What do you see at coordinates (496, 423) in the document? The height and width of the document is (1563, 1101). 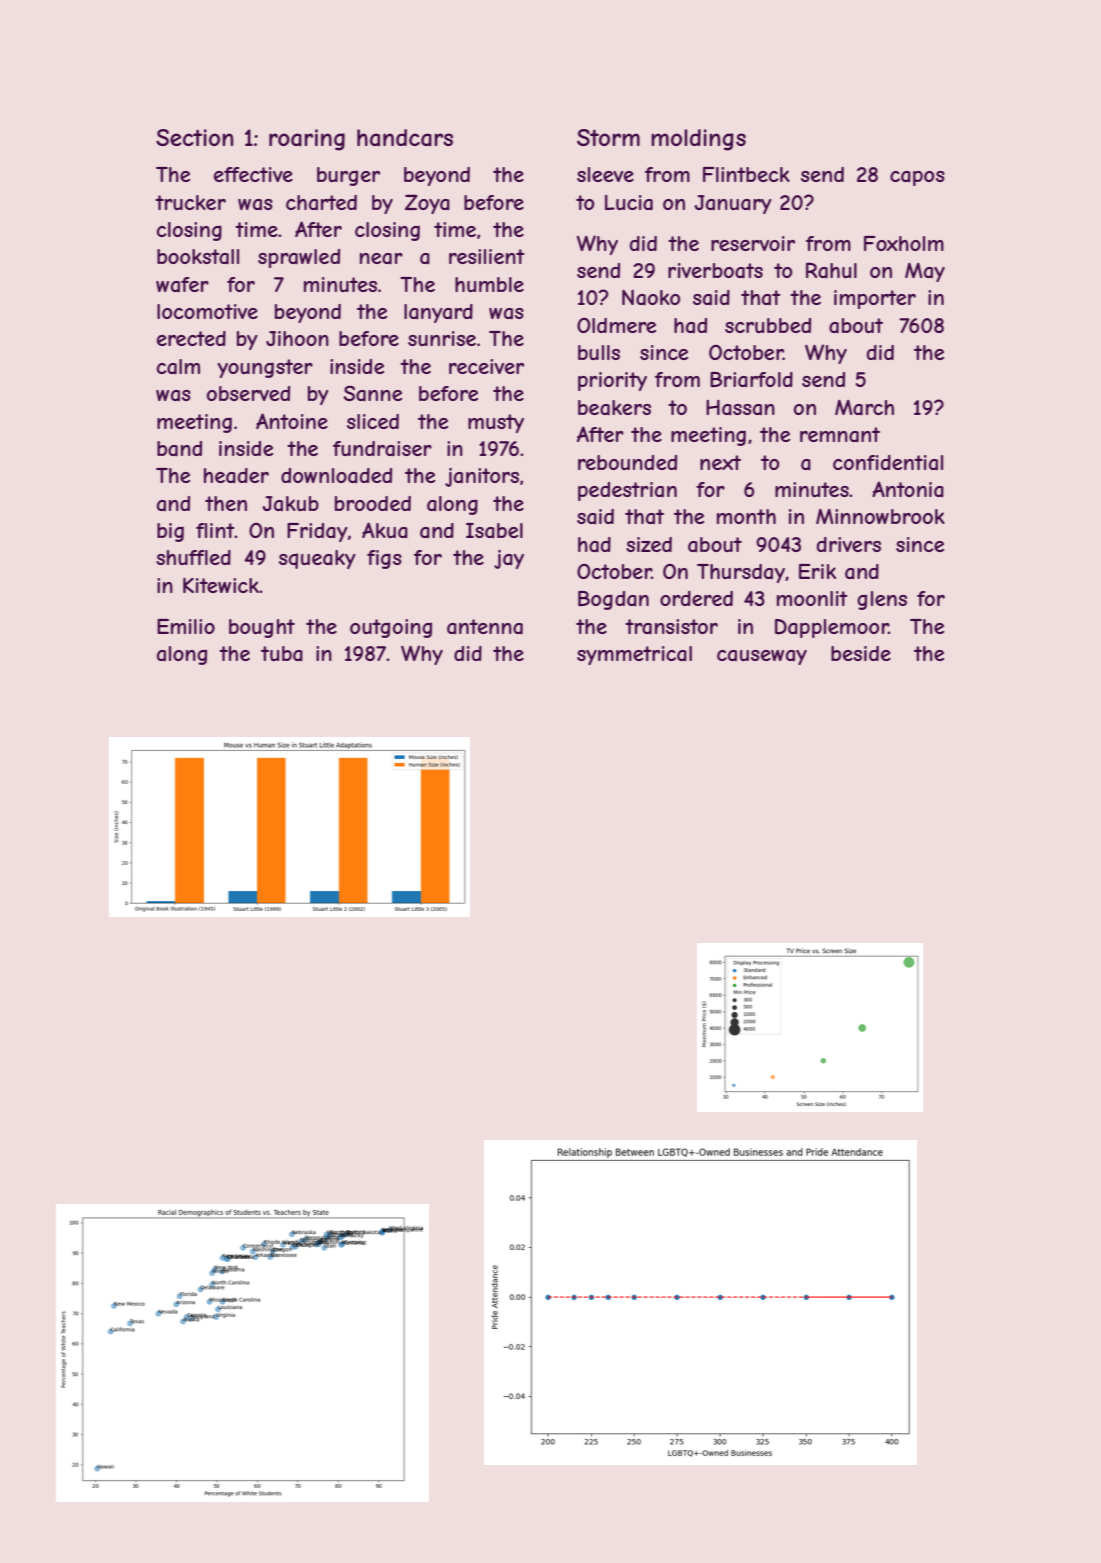 I see `musty` at bounding box center [496, 423].
